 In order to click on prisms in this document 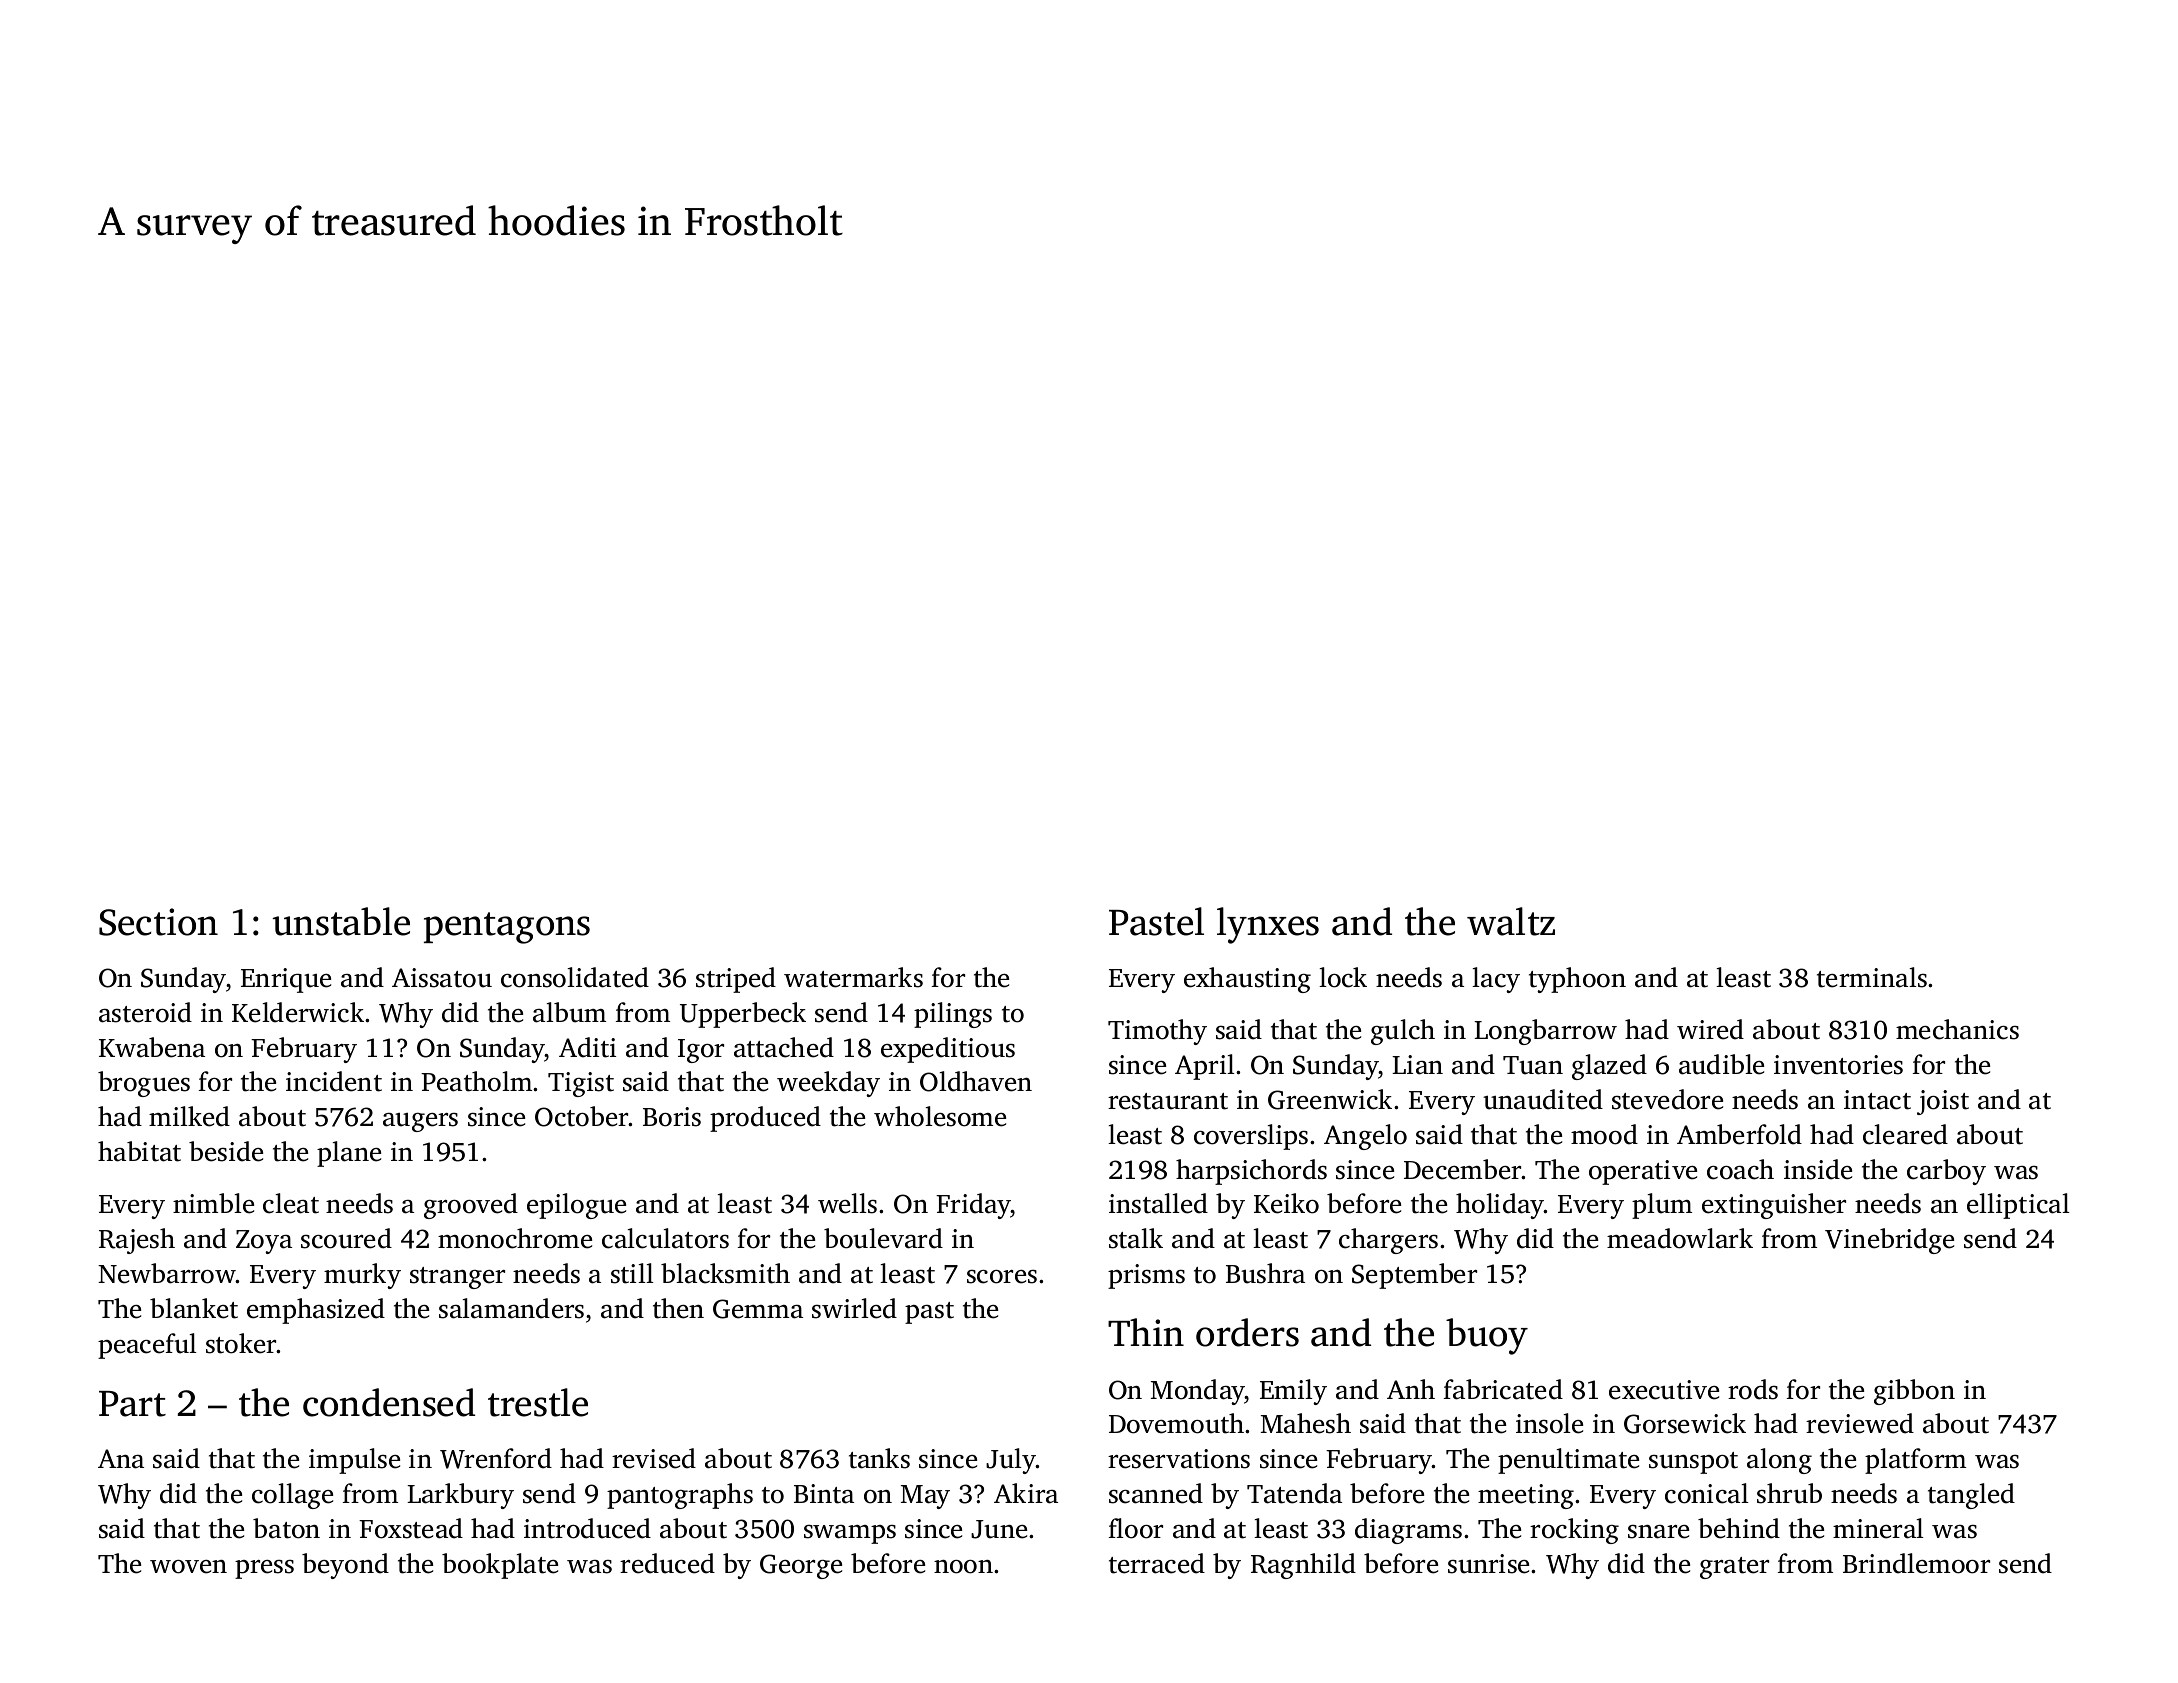, I will do `click(1146, 1276)`.
